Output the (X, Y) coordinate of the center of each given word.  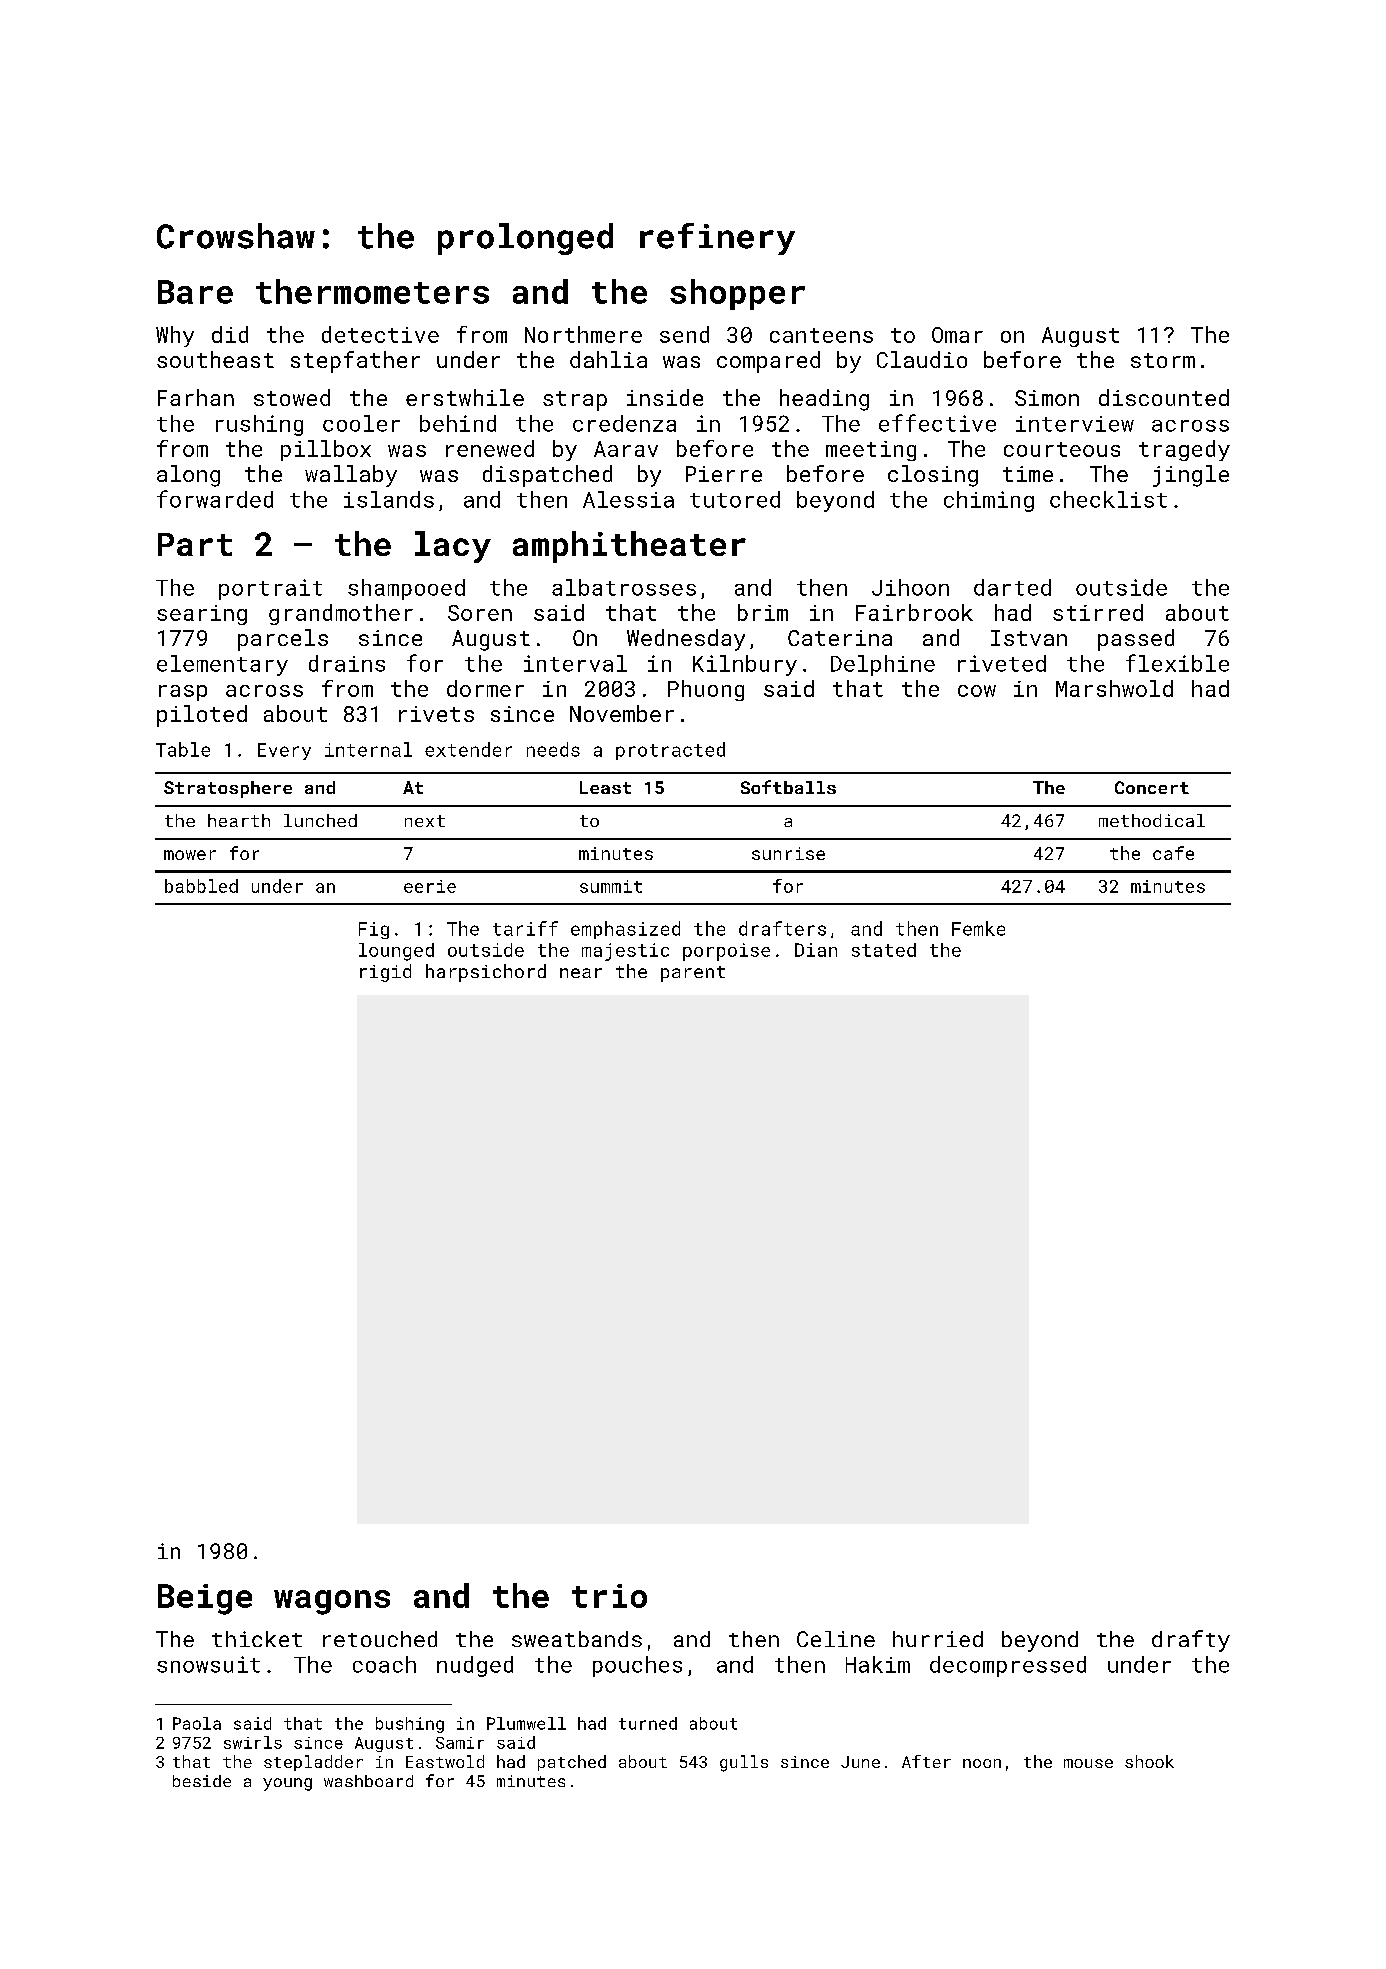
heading (824, 400)
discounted (1164, 397)
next (425, 821)
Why (175, 336)
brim (763, 612)
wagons (332, 1602)
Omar (957, 335)
